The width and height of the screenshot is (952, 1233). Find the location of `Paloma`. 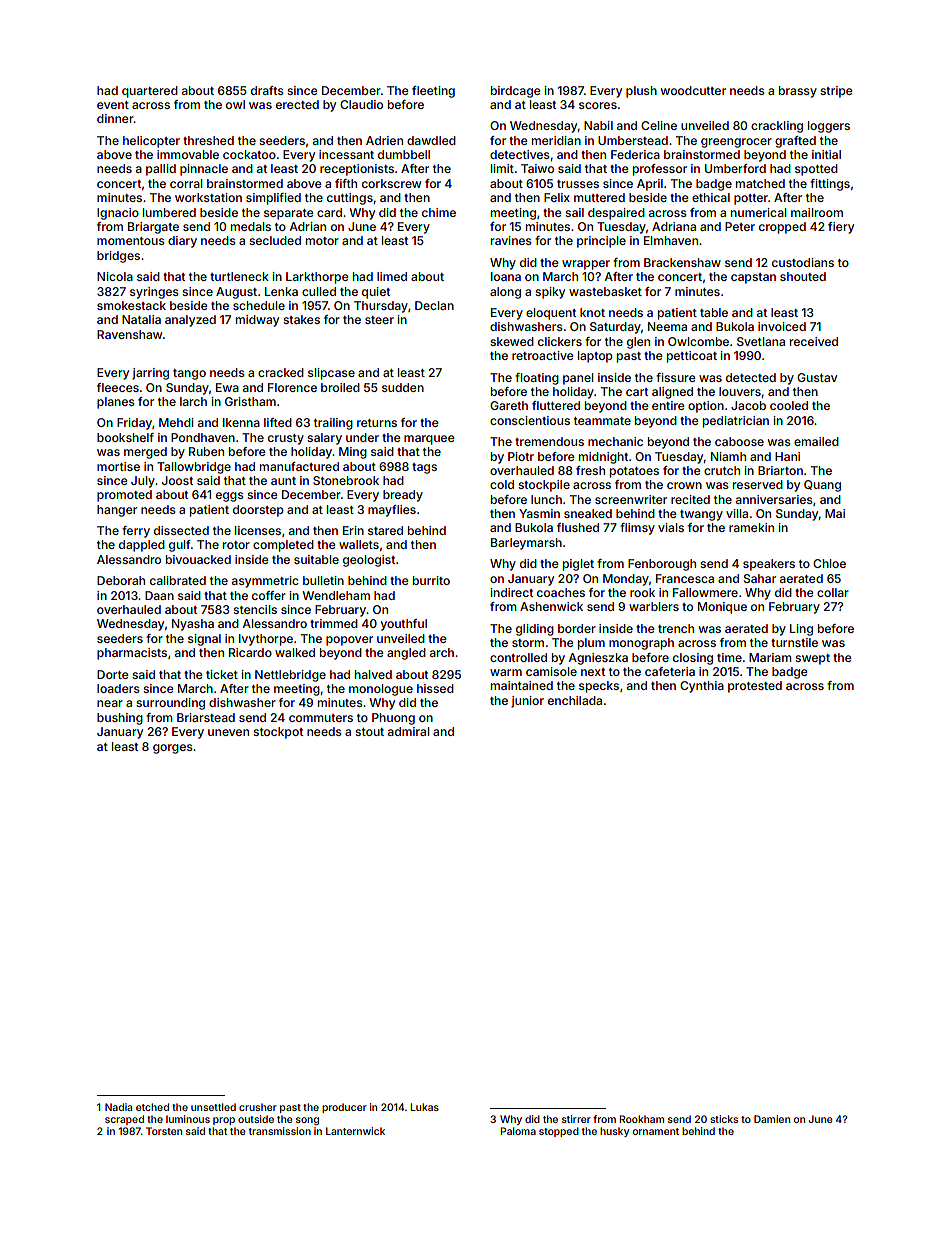

Paloma is located at coordinates (518, 1131).
